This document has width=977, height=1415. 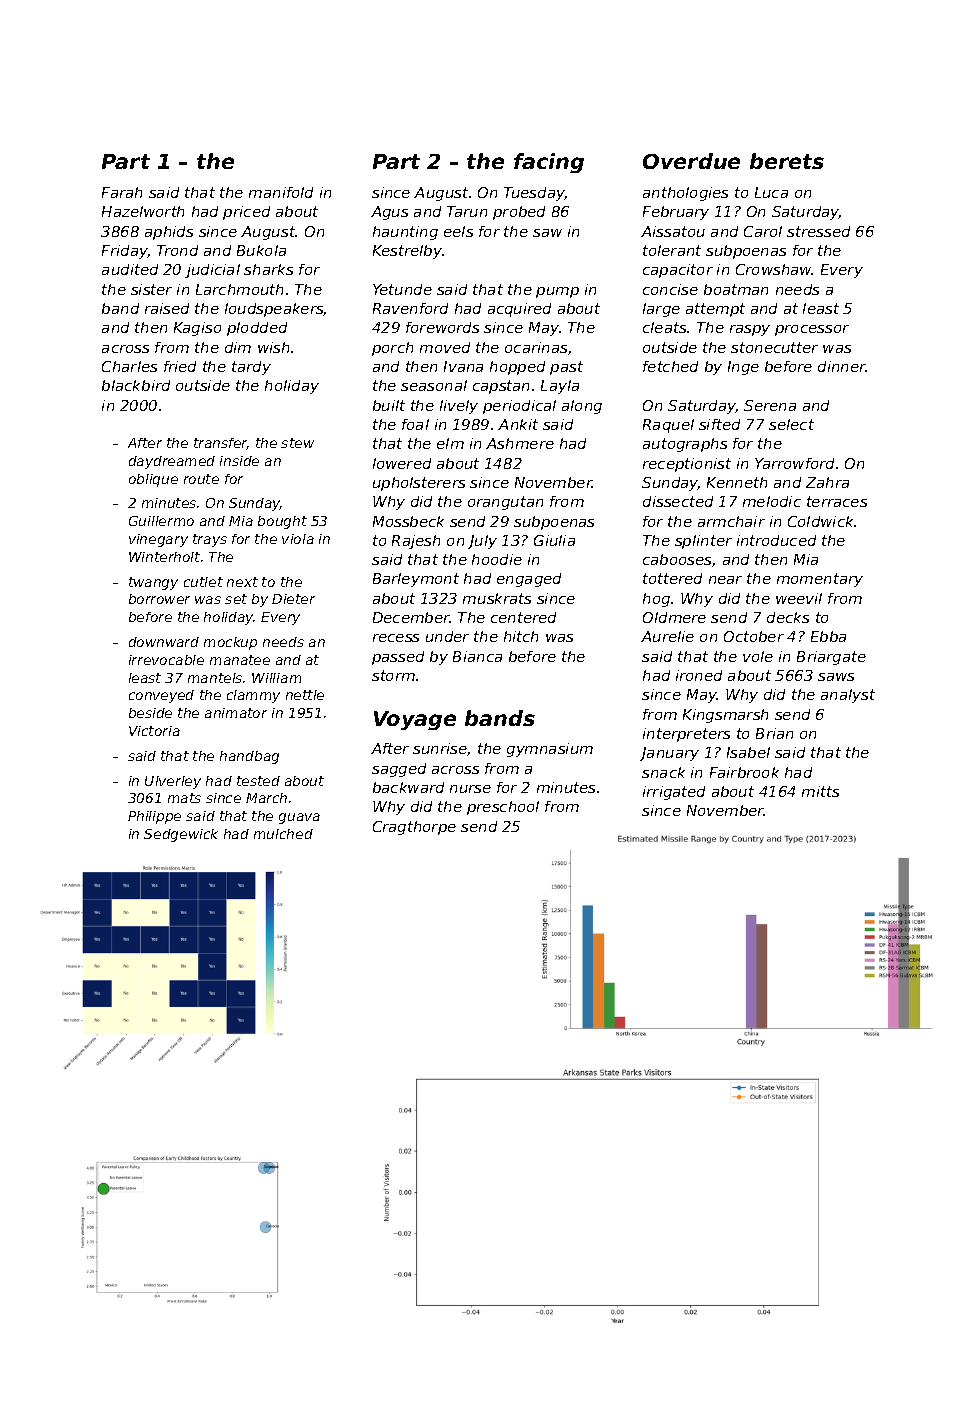 I want to click on next, so click(x=242, y=582).
